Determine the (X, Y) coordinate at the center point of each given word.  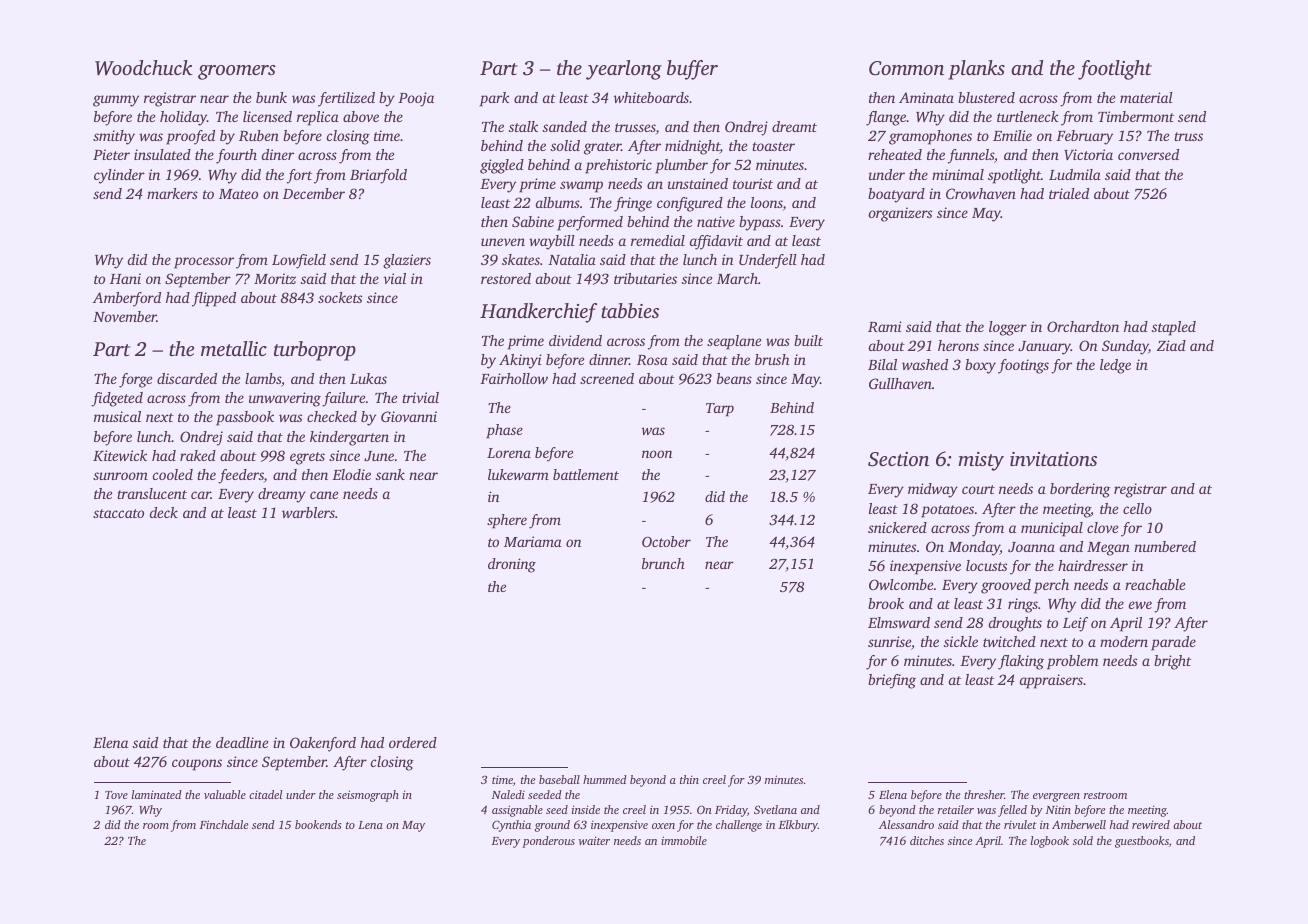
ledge (1115, 366)
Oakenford (323, 744)
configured (690, 204)
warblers (308, 512)
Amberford (127, 299)
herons (958, 345)
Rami (885, 326)
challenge (739, 826)
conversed (1148, 154)
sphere (507, 521)
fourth (236, 156)
